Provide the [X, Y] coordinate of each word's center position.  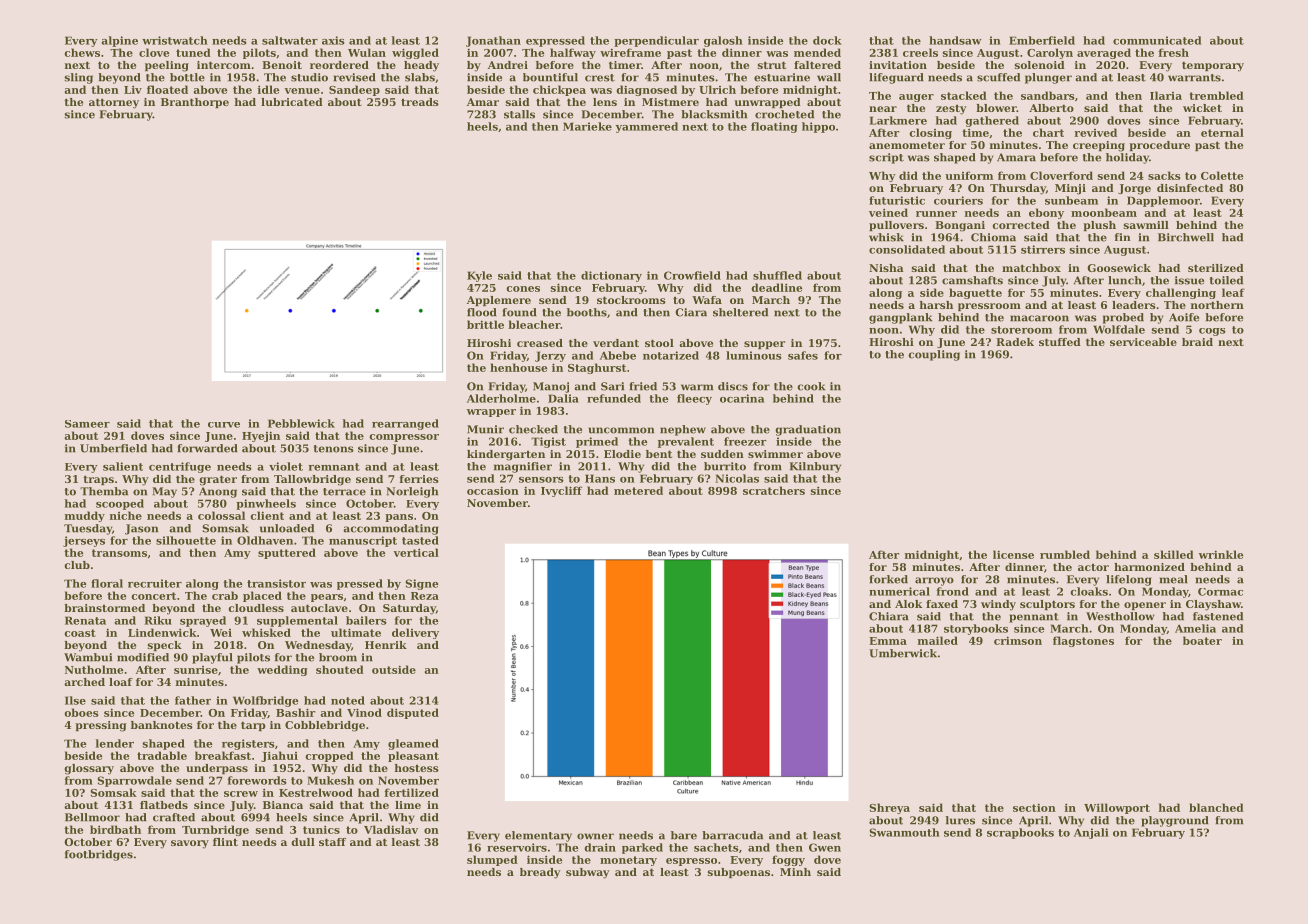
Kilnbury [815, 467]
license [1013, 554]
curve [224, 425]
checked [533, 429]
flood [482, 312]
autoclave [319, 608]
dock [827, 40]
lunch [1125, 280]
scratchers [774, 490]
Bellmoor [92, 817]
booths [587, 312]
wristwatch [175, 40]
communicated [1157, 40]
